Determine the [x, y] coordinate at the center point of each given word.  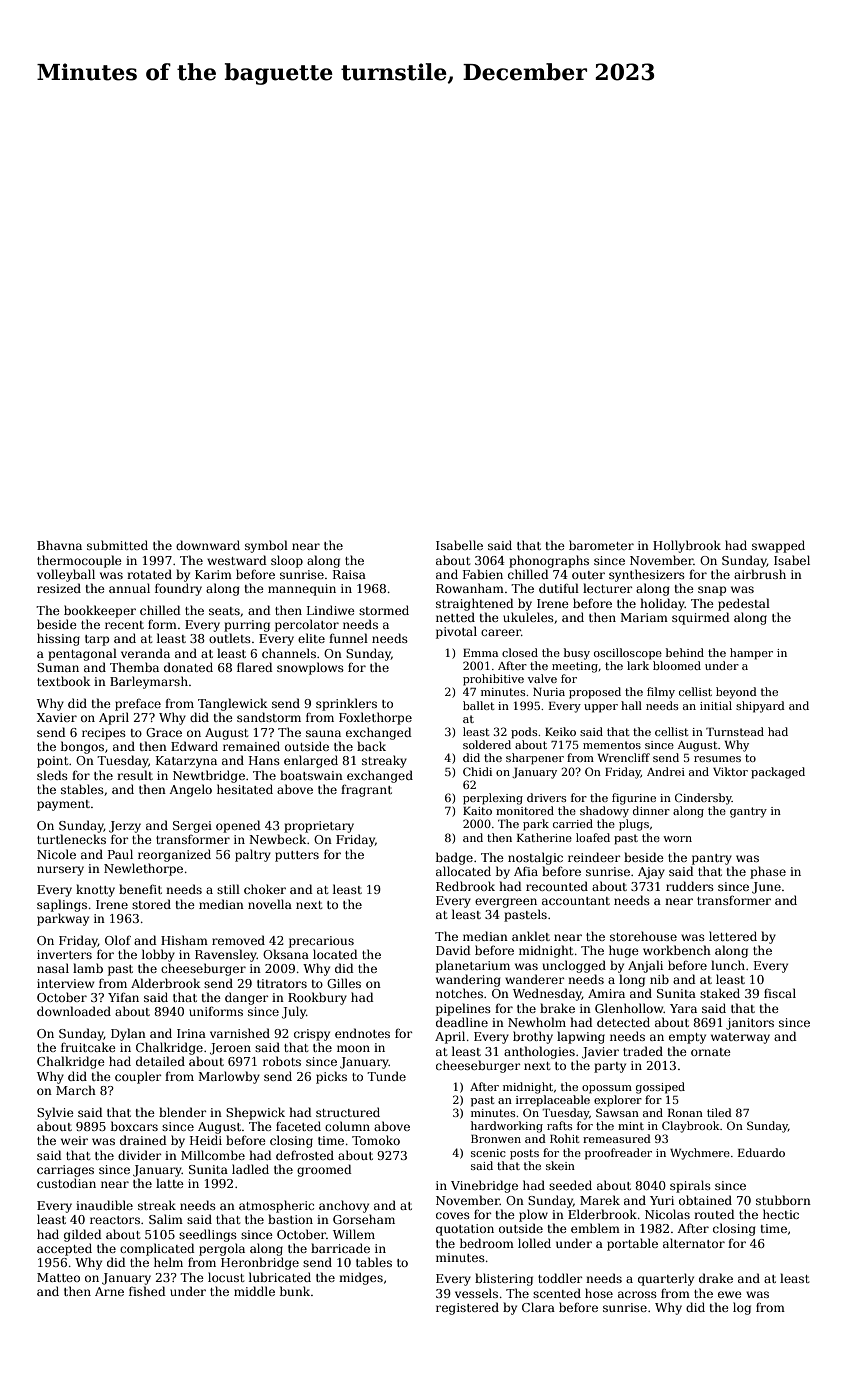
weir [74, 1140]
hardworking [507, 1127]
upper [601, 708]
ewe [730, 1294]
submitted [117, 545]
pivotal [456, 632]
